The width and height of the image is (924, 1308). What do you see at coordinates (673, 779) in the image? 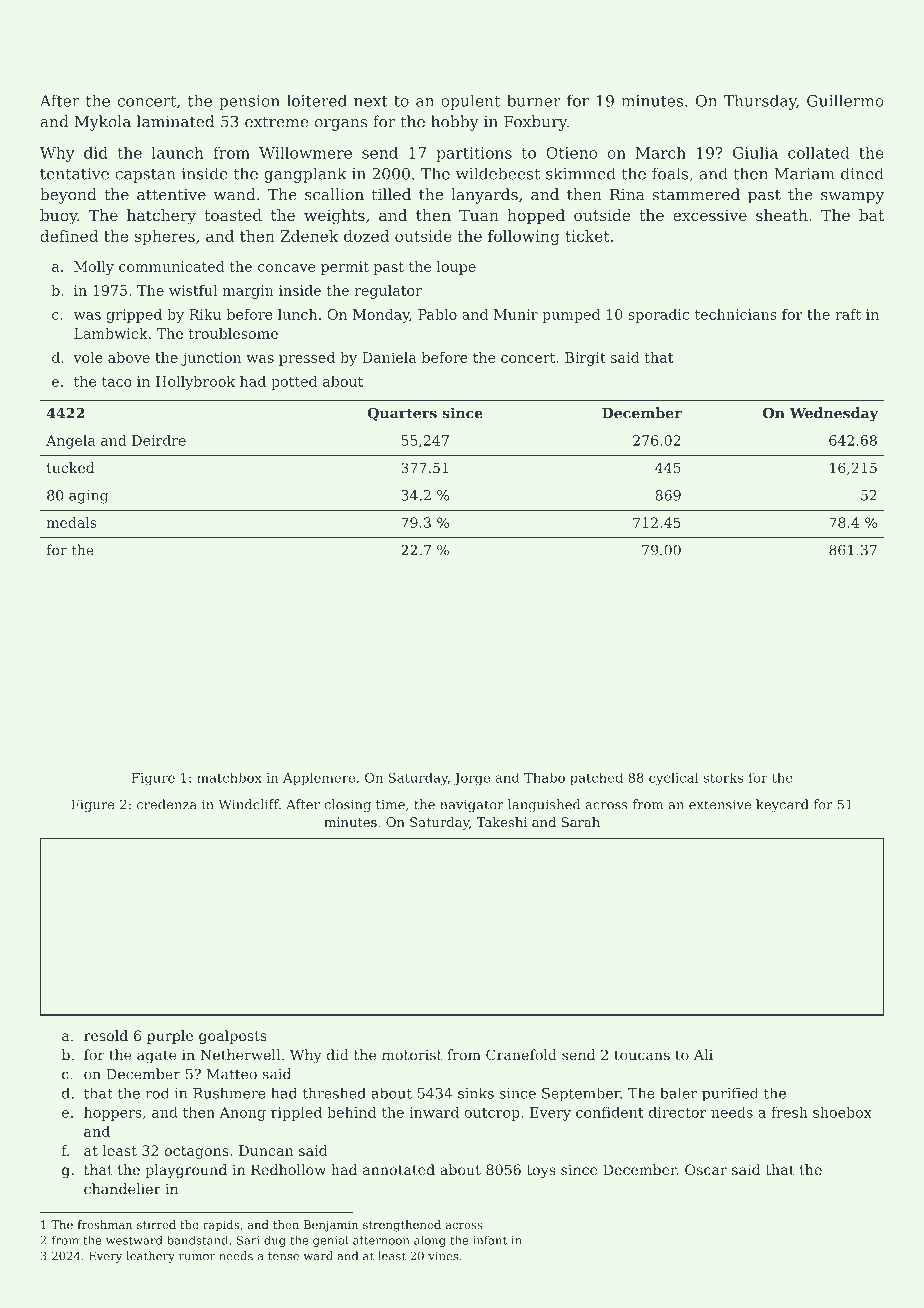
I see `cyclical` at bounding box center [673, 779].
